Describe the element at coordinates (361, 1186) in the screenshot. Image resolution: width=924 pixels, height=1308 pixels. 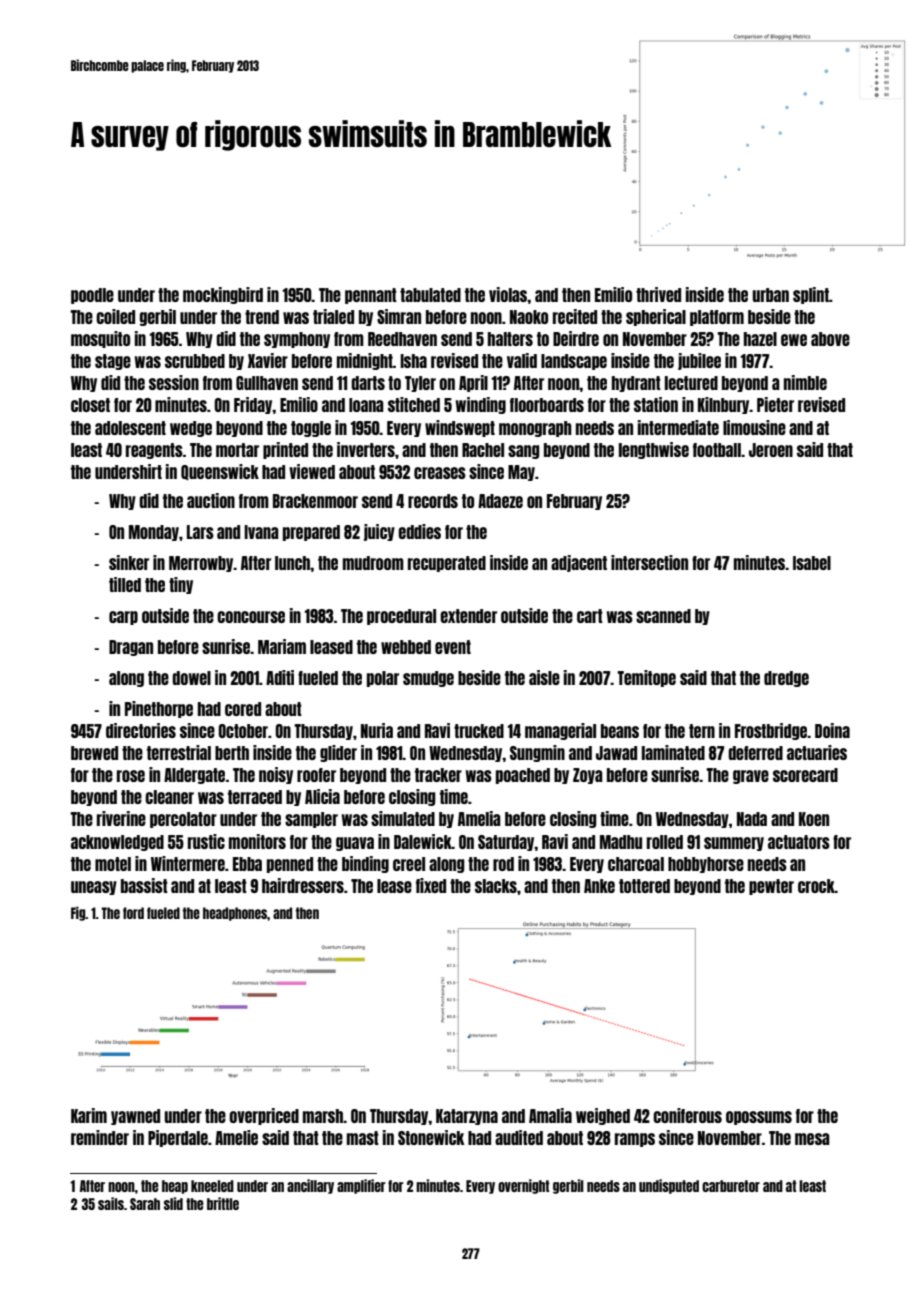
I see `amplifier` at that location.
